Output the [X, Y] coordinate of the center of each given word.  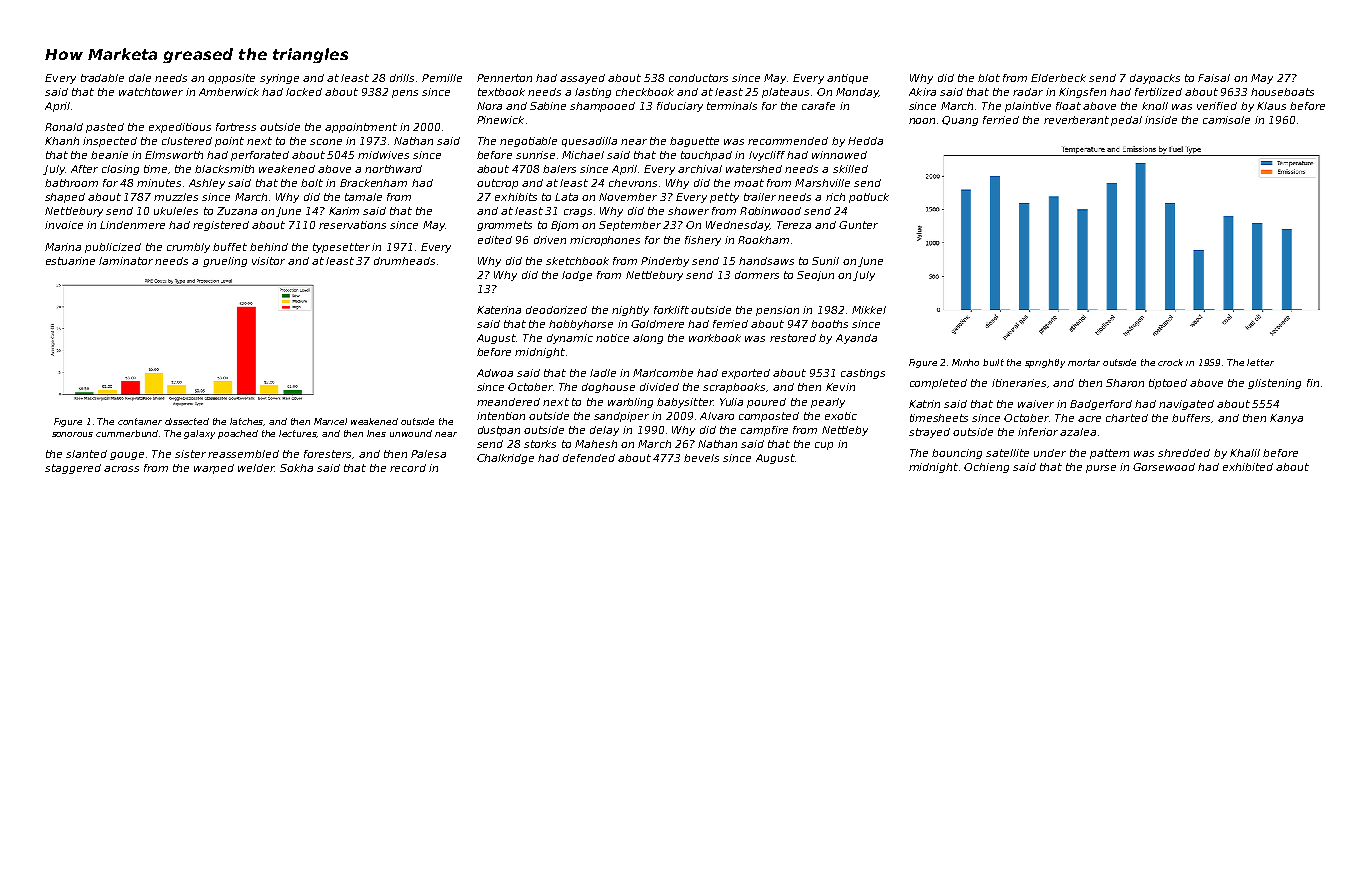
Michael [583, 155]
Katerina [499, 310]
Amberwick [229, 92]
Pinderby [665, 262]
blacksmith [224, 169]
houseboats [1282, 92]
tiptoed [1168, 384]
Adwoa [495, 373]
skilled [850, 169]
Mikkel [869, 310]
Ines [376, 433]
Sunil [825, 261]
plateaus [785, 93]
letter [1260, 362]
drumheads [404, 261]
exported [746, 374]
